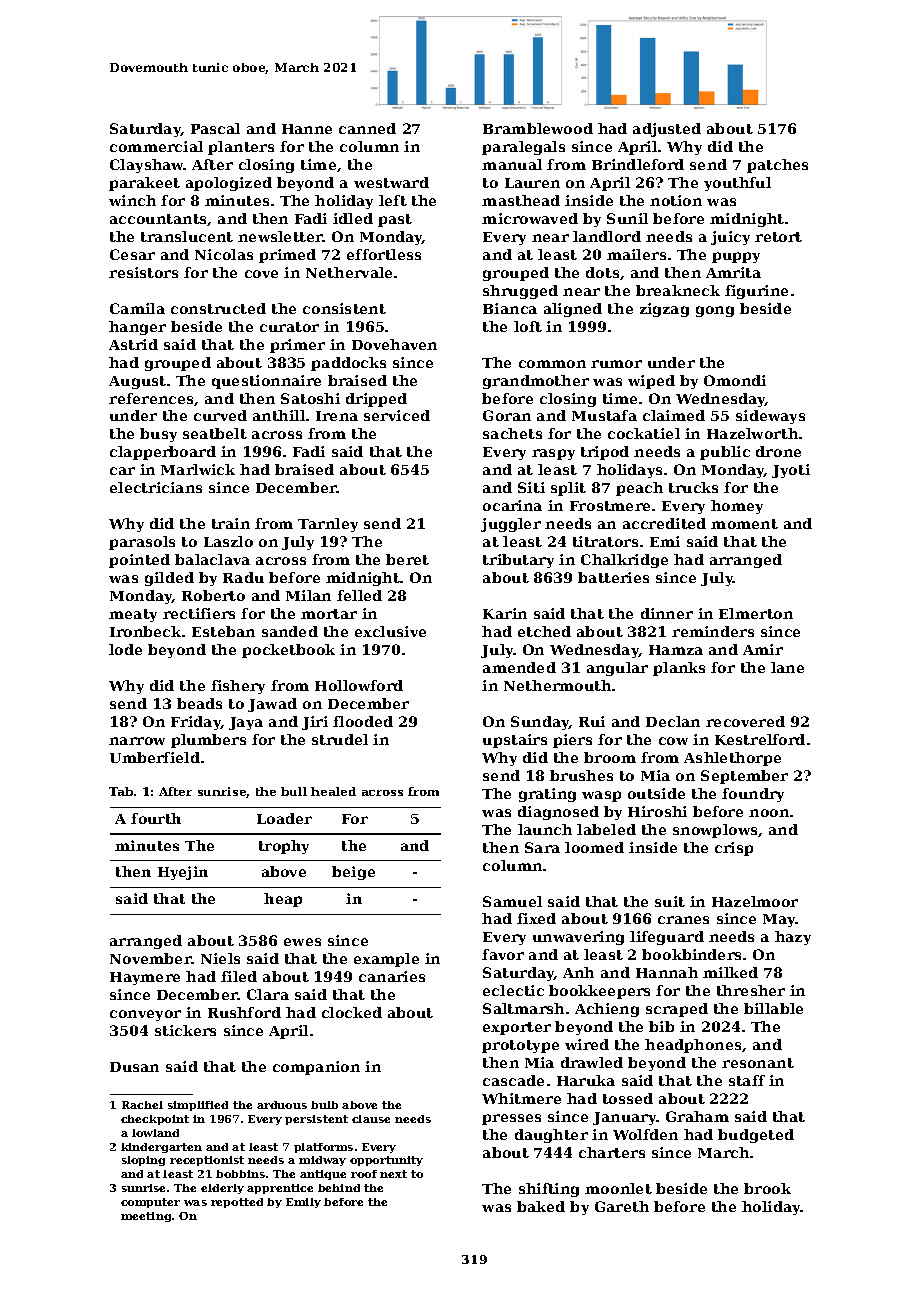  I want to click on beret, so click(407, 559).
